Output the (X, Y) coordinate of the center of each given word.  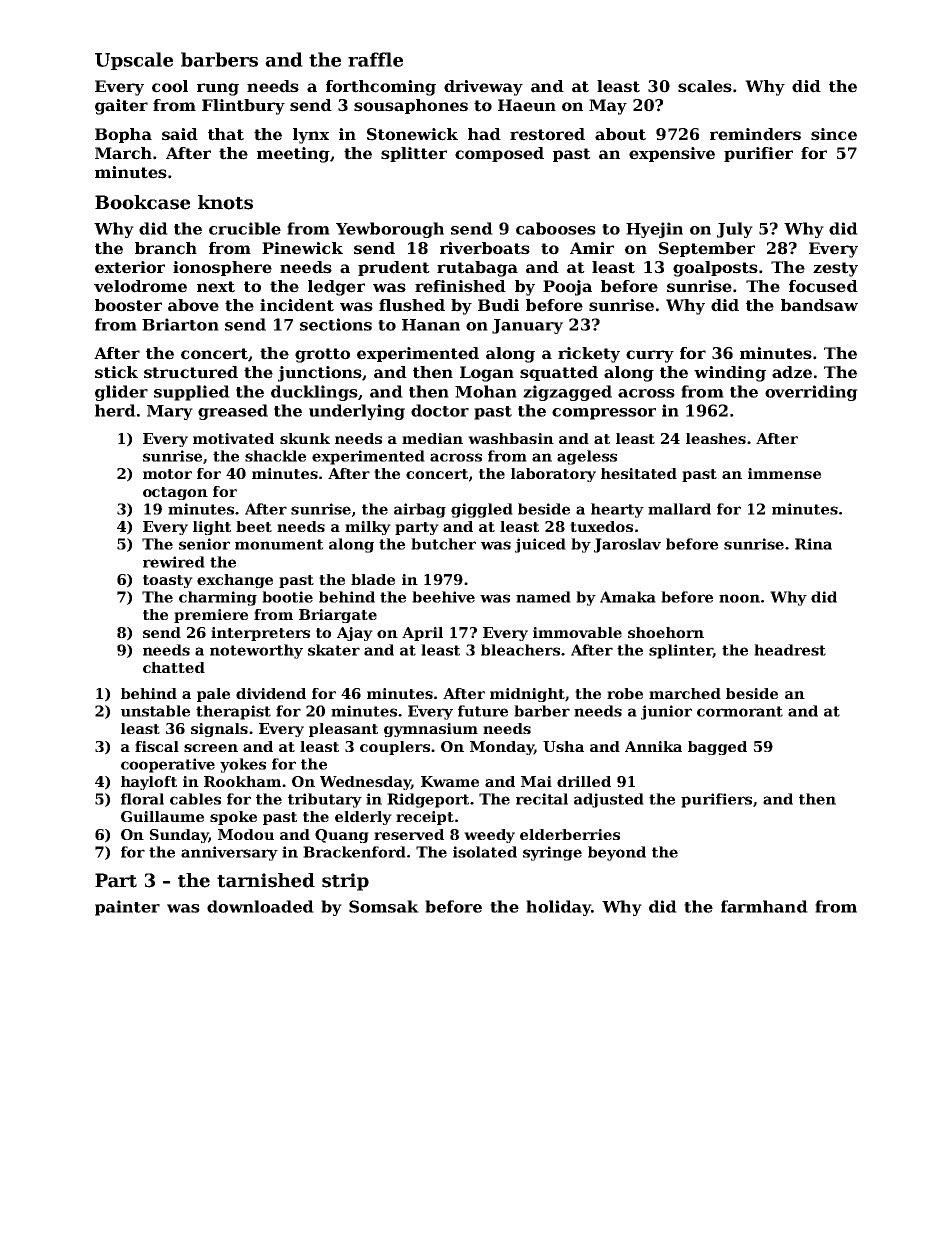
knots (225, 202)
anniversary (229, 853)
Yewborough (390, 230)
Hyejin (654, 230)
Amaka (628, 597)
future (483, 711)
